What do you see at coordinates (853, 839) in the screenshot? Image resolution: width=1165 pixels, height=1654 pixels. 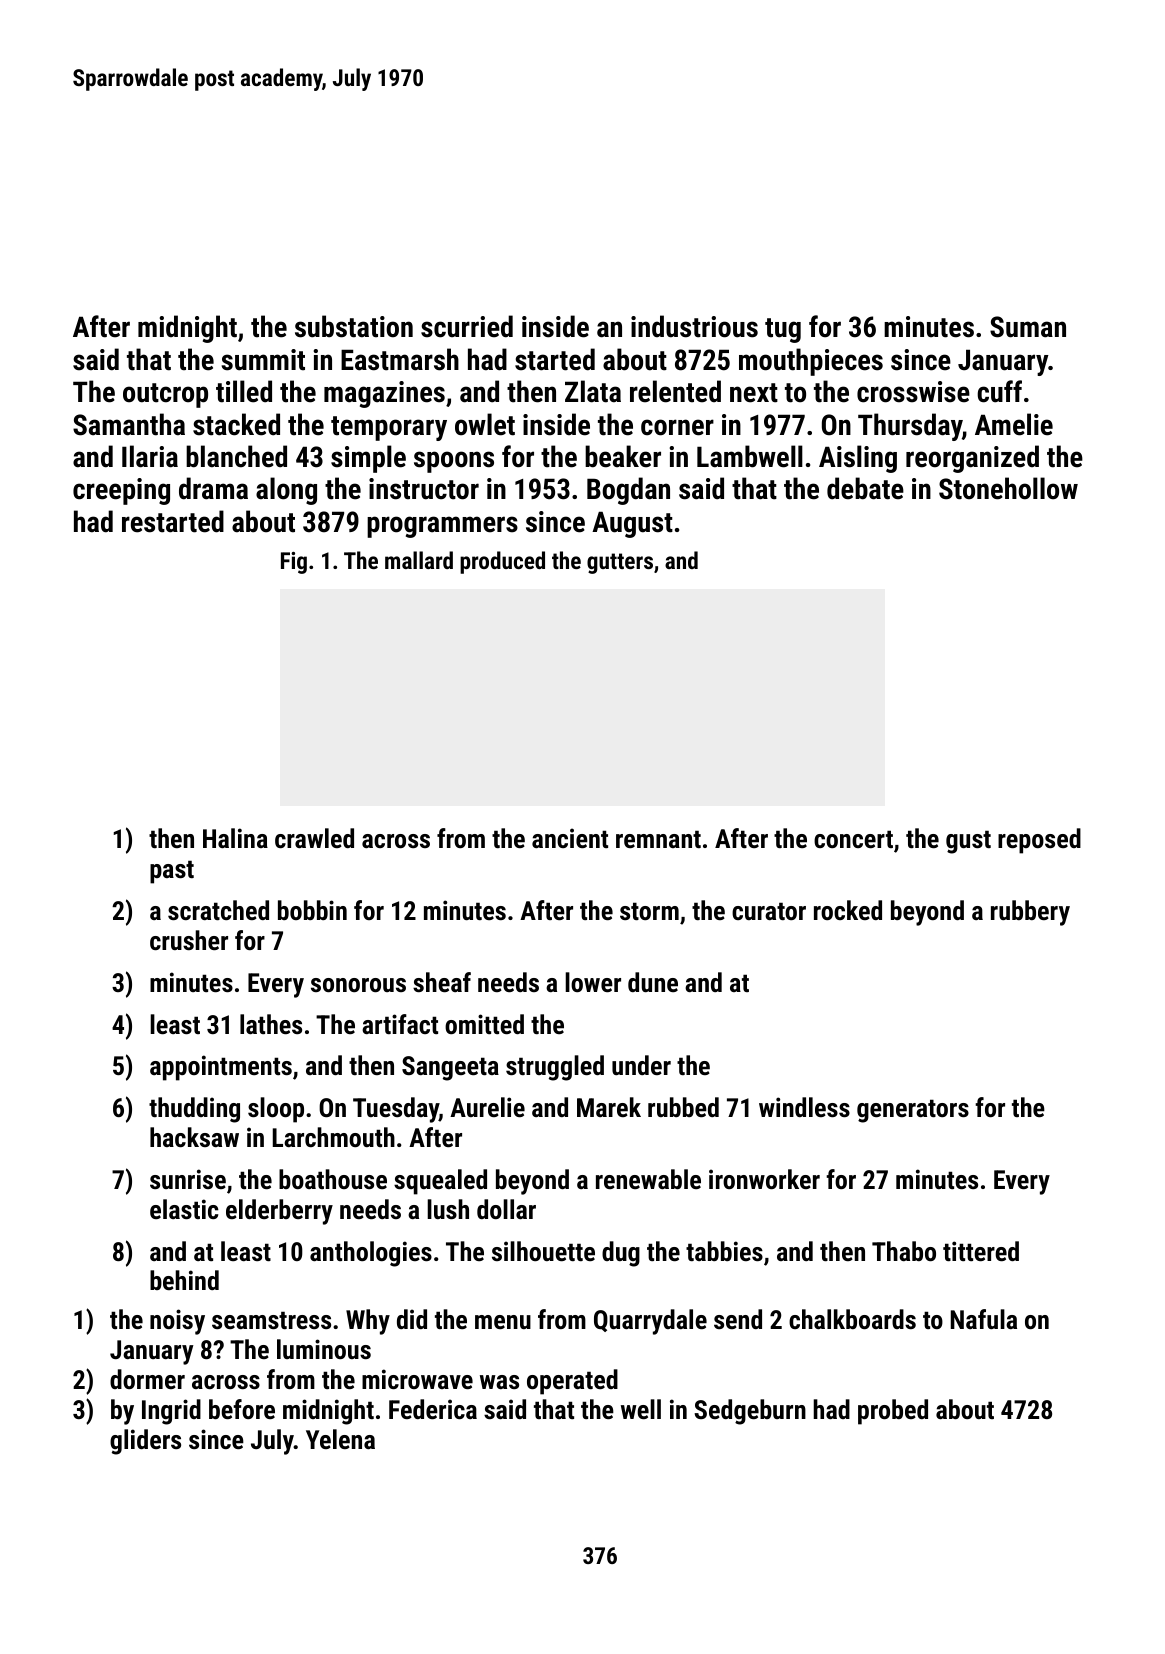 I see `concert` at bounding box center [853, 839].
